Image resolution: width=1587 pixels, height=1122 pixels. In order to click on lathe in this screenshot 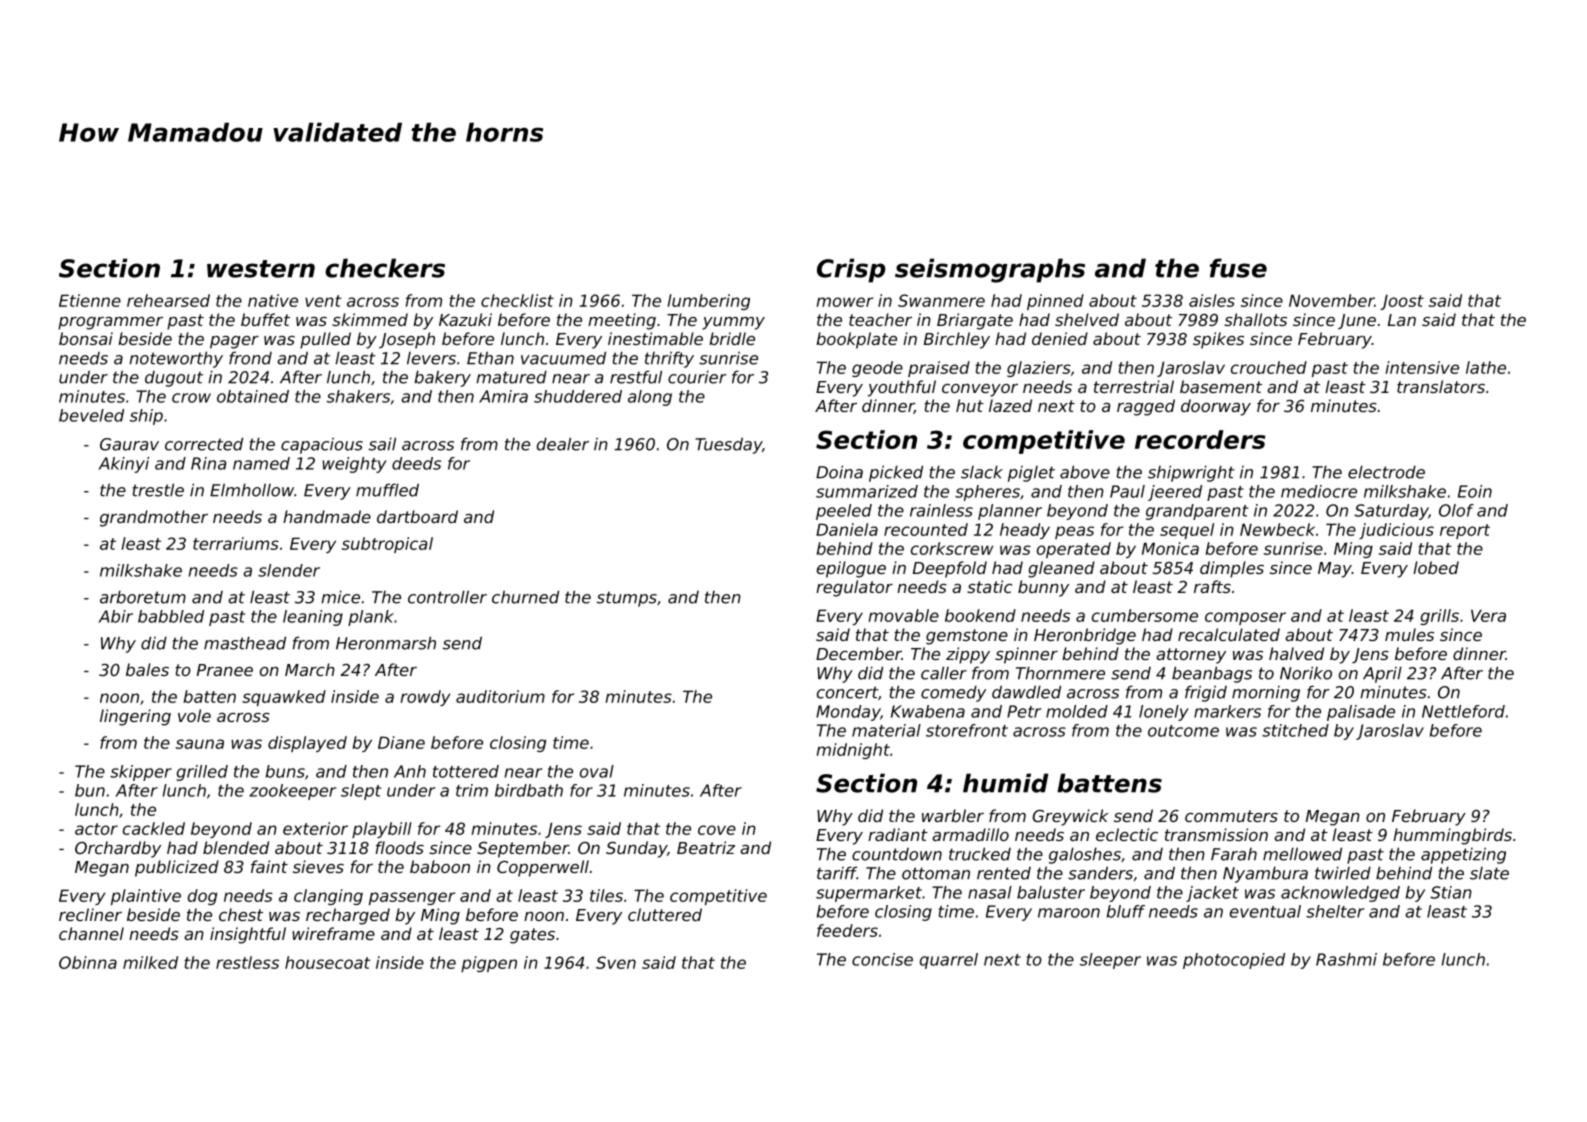, I will do `click(1486, 367)`.
